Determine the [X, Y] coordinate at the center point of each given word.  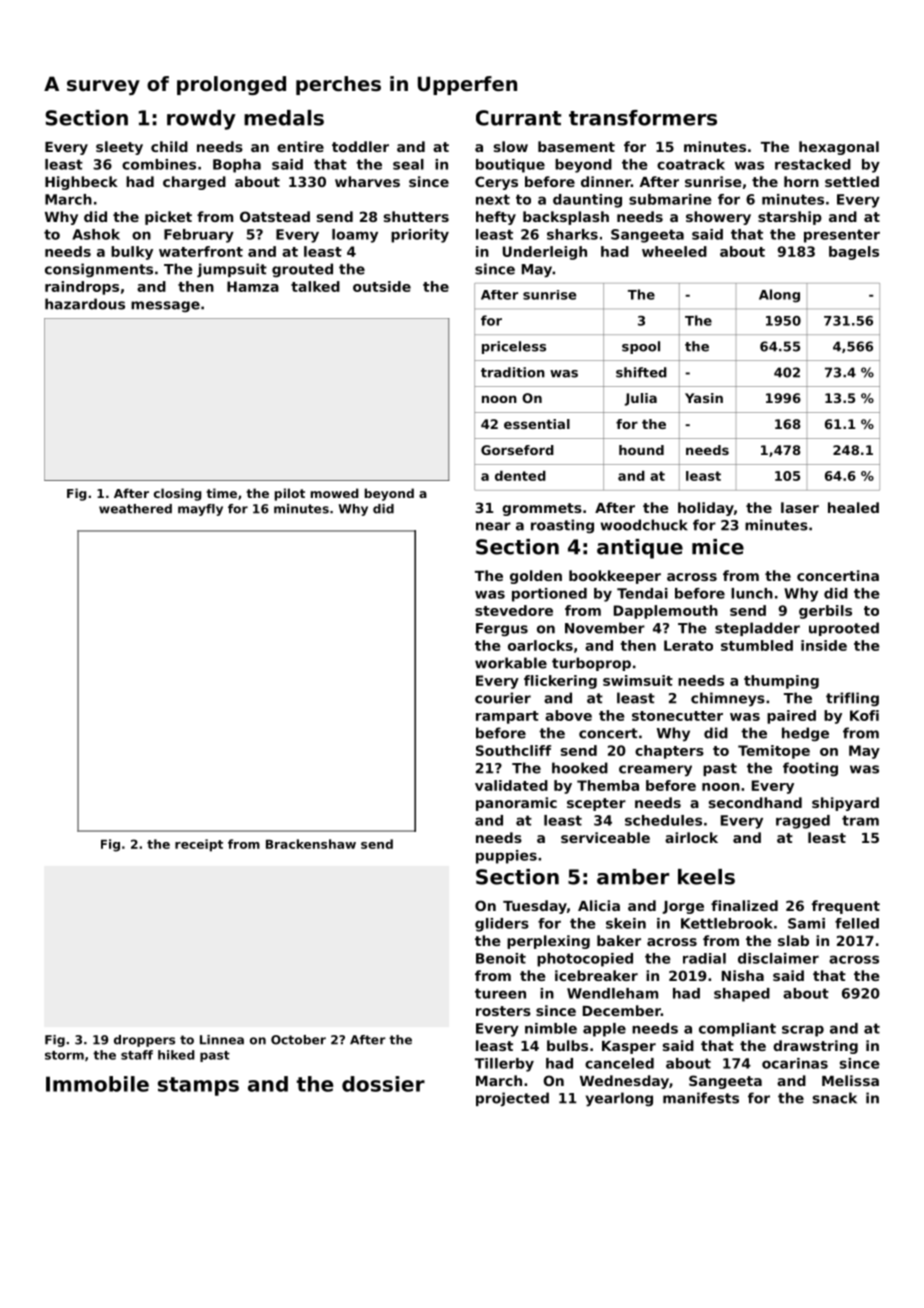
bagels [854, 253]
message [165, 306]
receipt [199, 845]
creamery [655, 771]
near [493, 526]
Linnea [222, 1040]
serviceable [605, 837]
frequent [846, 907]
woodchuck [644, 525]
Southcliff [513, 750]
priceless [514, 347]
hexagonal [839, 148]
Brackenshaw [311, 844]
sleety [119, 148]
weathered [135, 509]
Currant [518, 118]
